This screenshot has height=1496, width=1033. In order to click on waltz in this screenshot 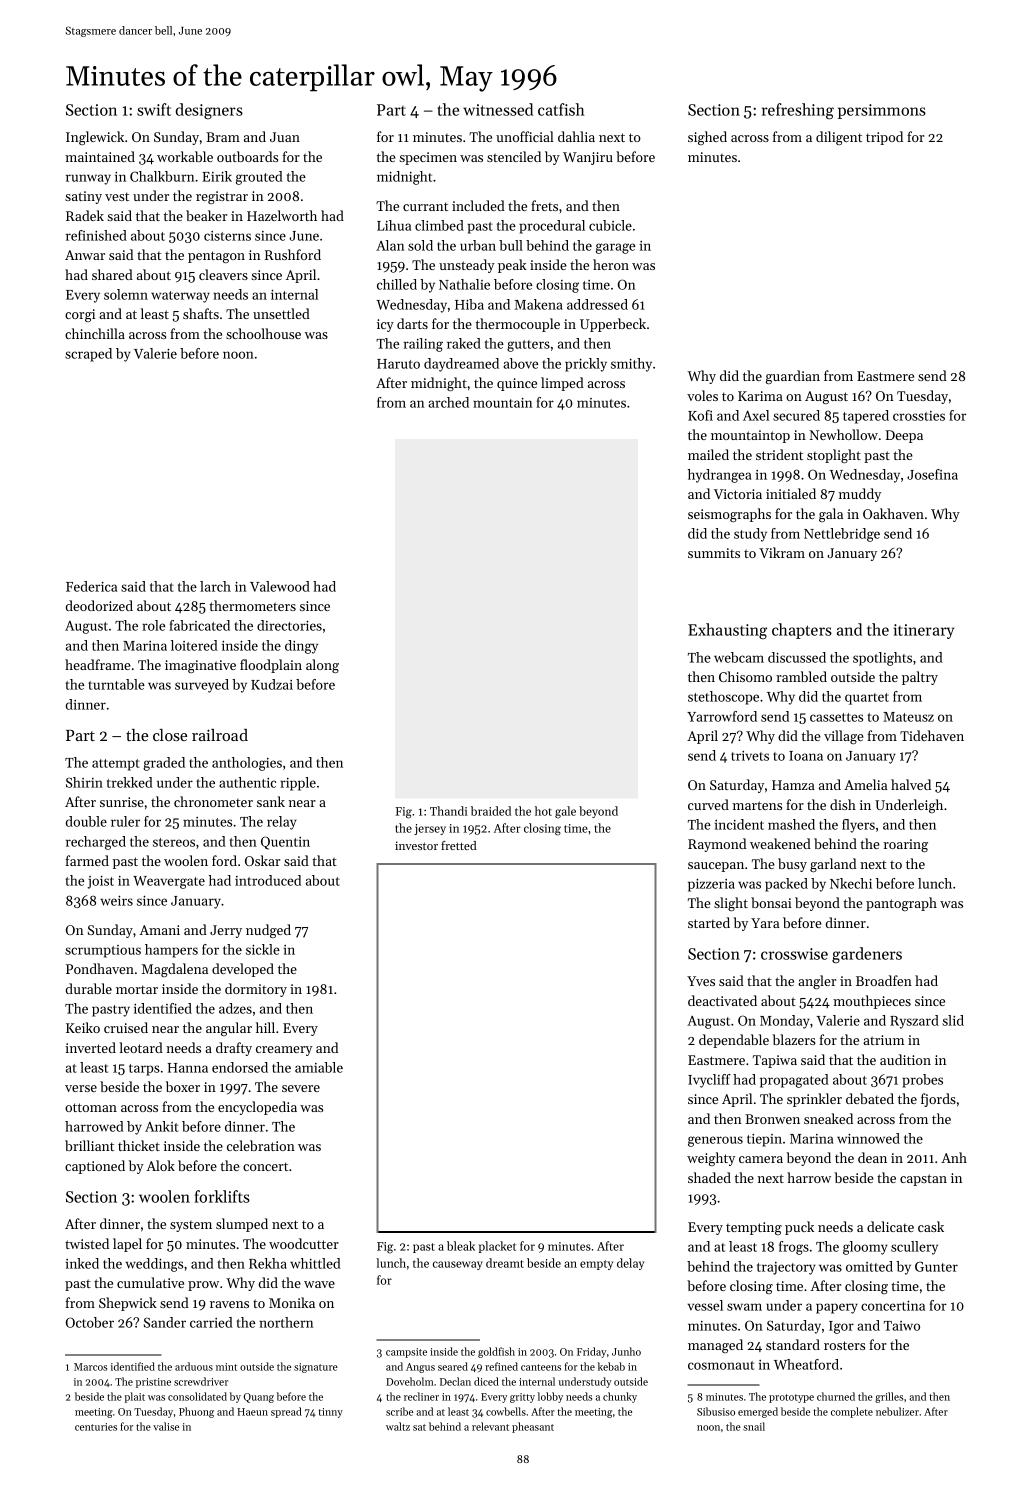, I will do `click(398, 1426)`.
